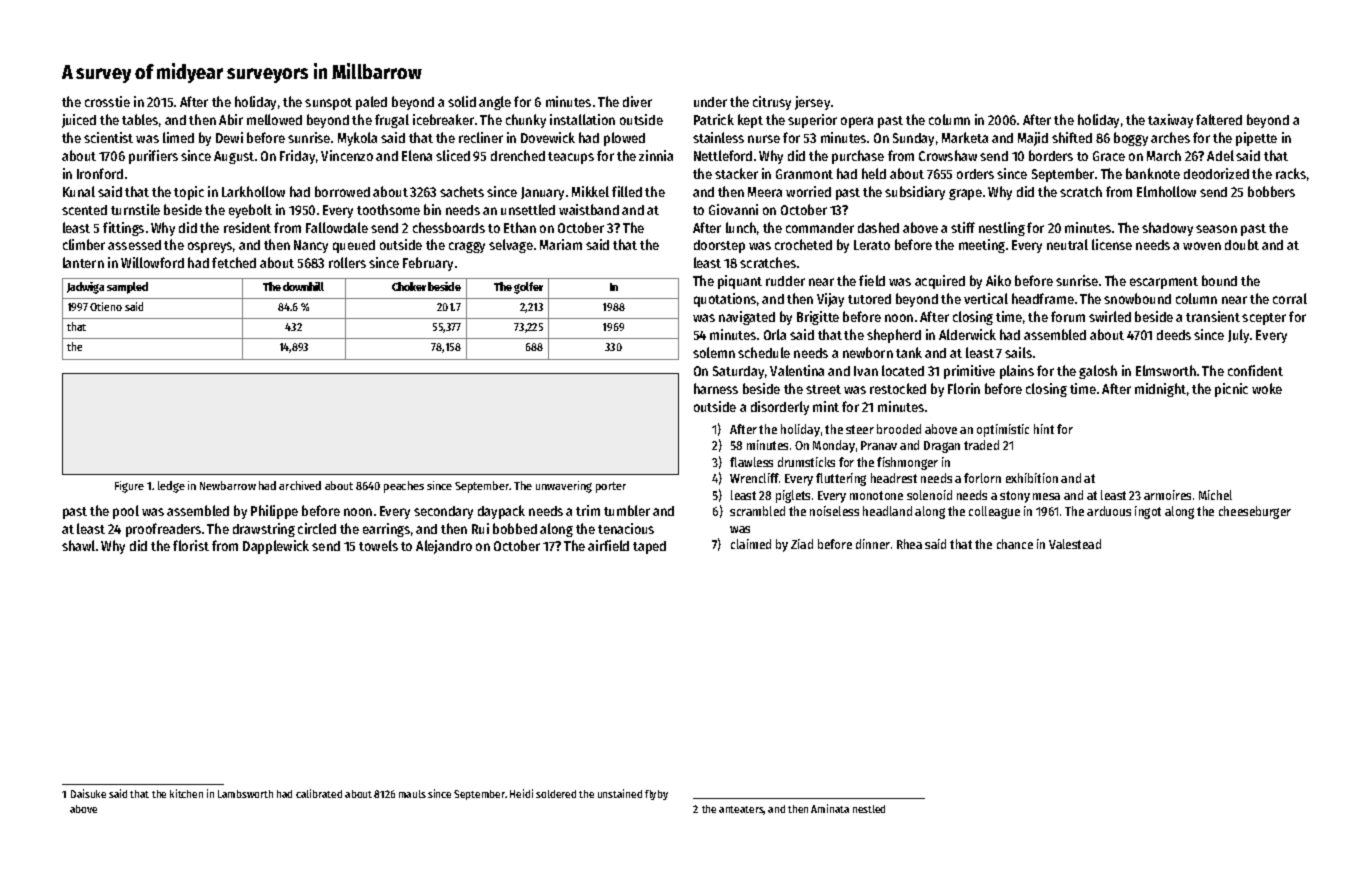  What do you see at coordinates (1264, 319) in the screenshot?
I see `scepter` at bounding box center [1264, 319].
